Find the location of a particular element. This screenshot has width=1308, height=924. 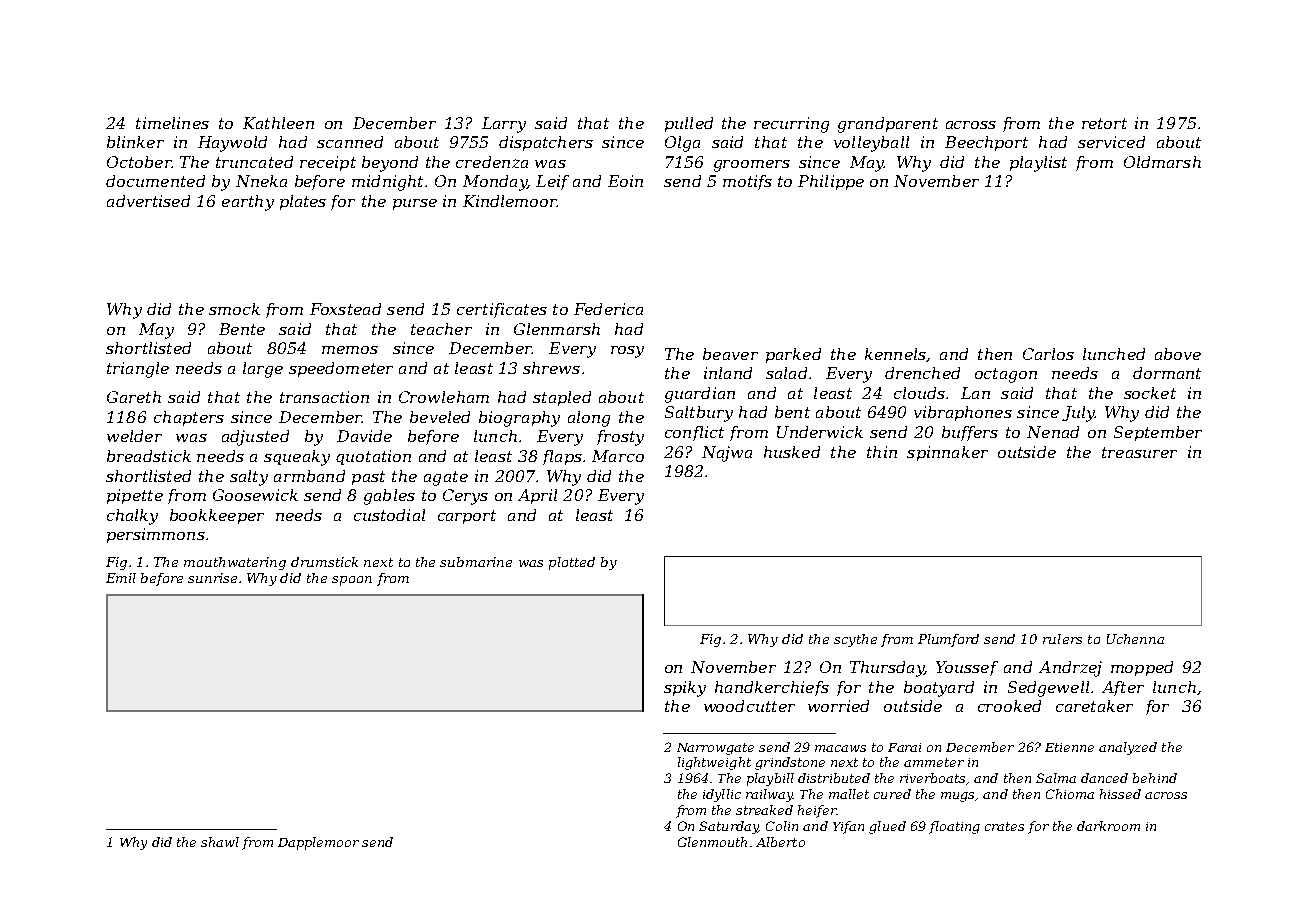

Beechport is located at coordinates (986, 143).
